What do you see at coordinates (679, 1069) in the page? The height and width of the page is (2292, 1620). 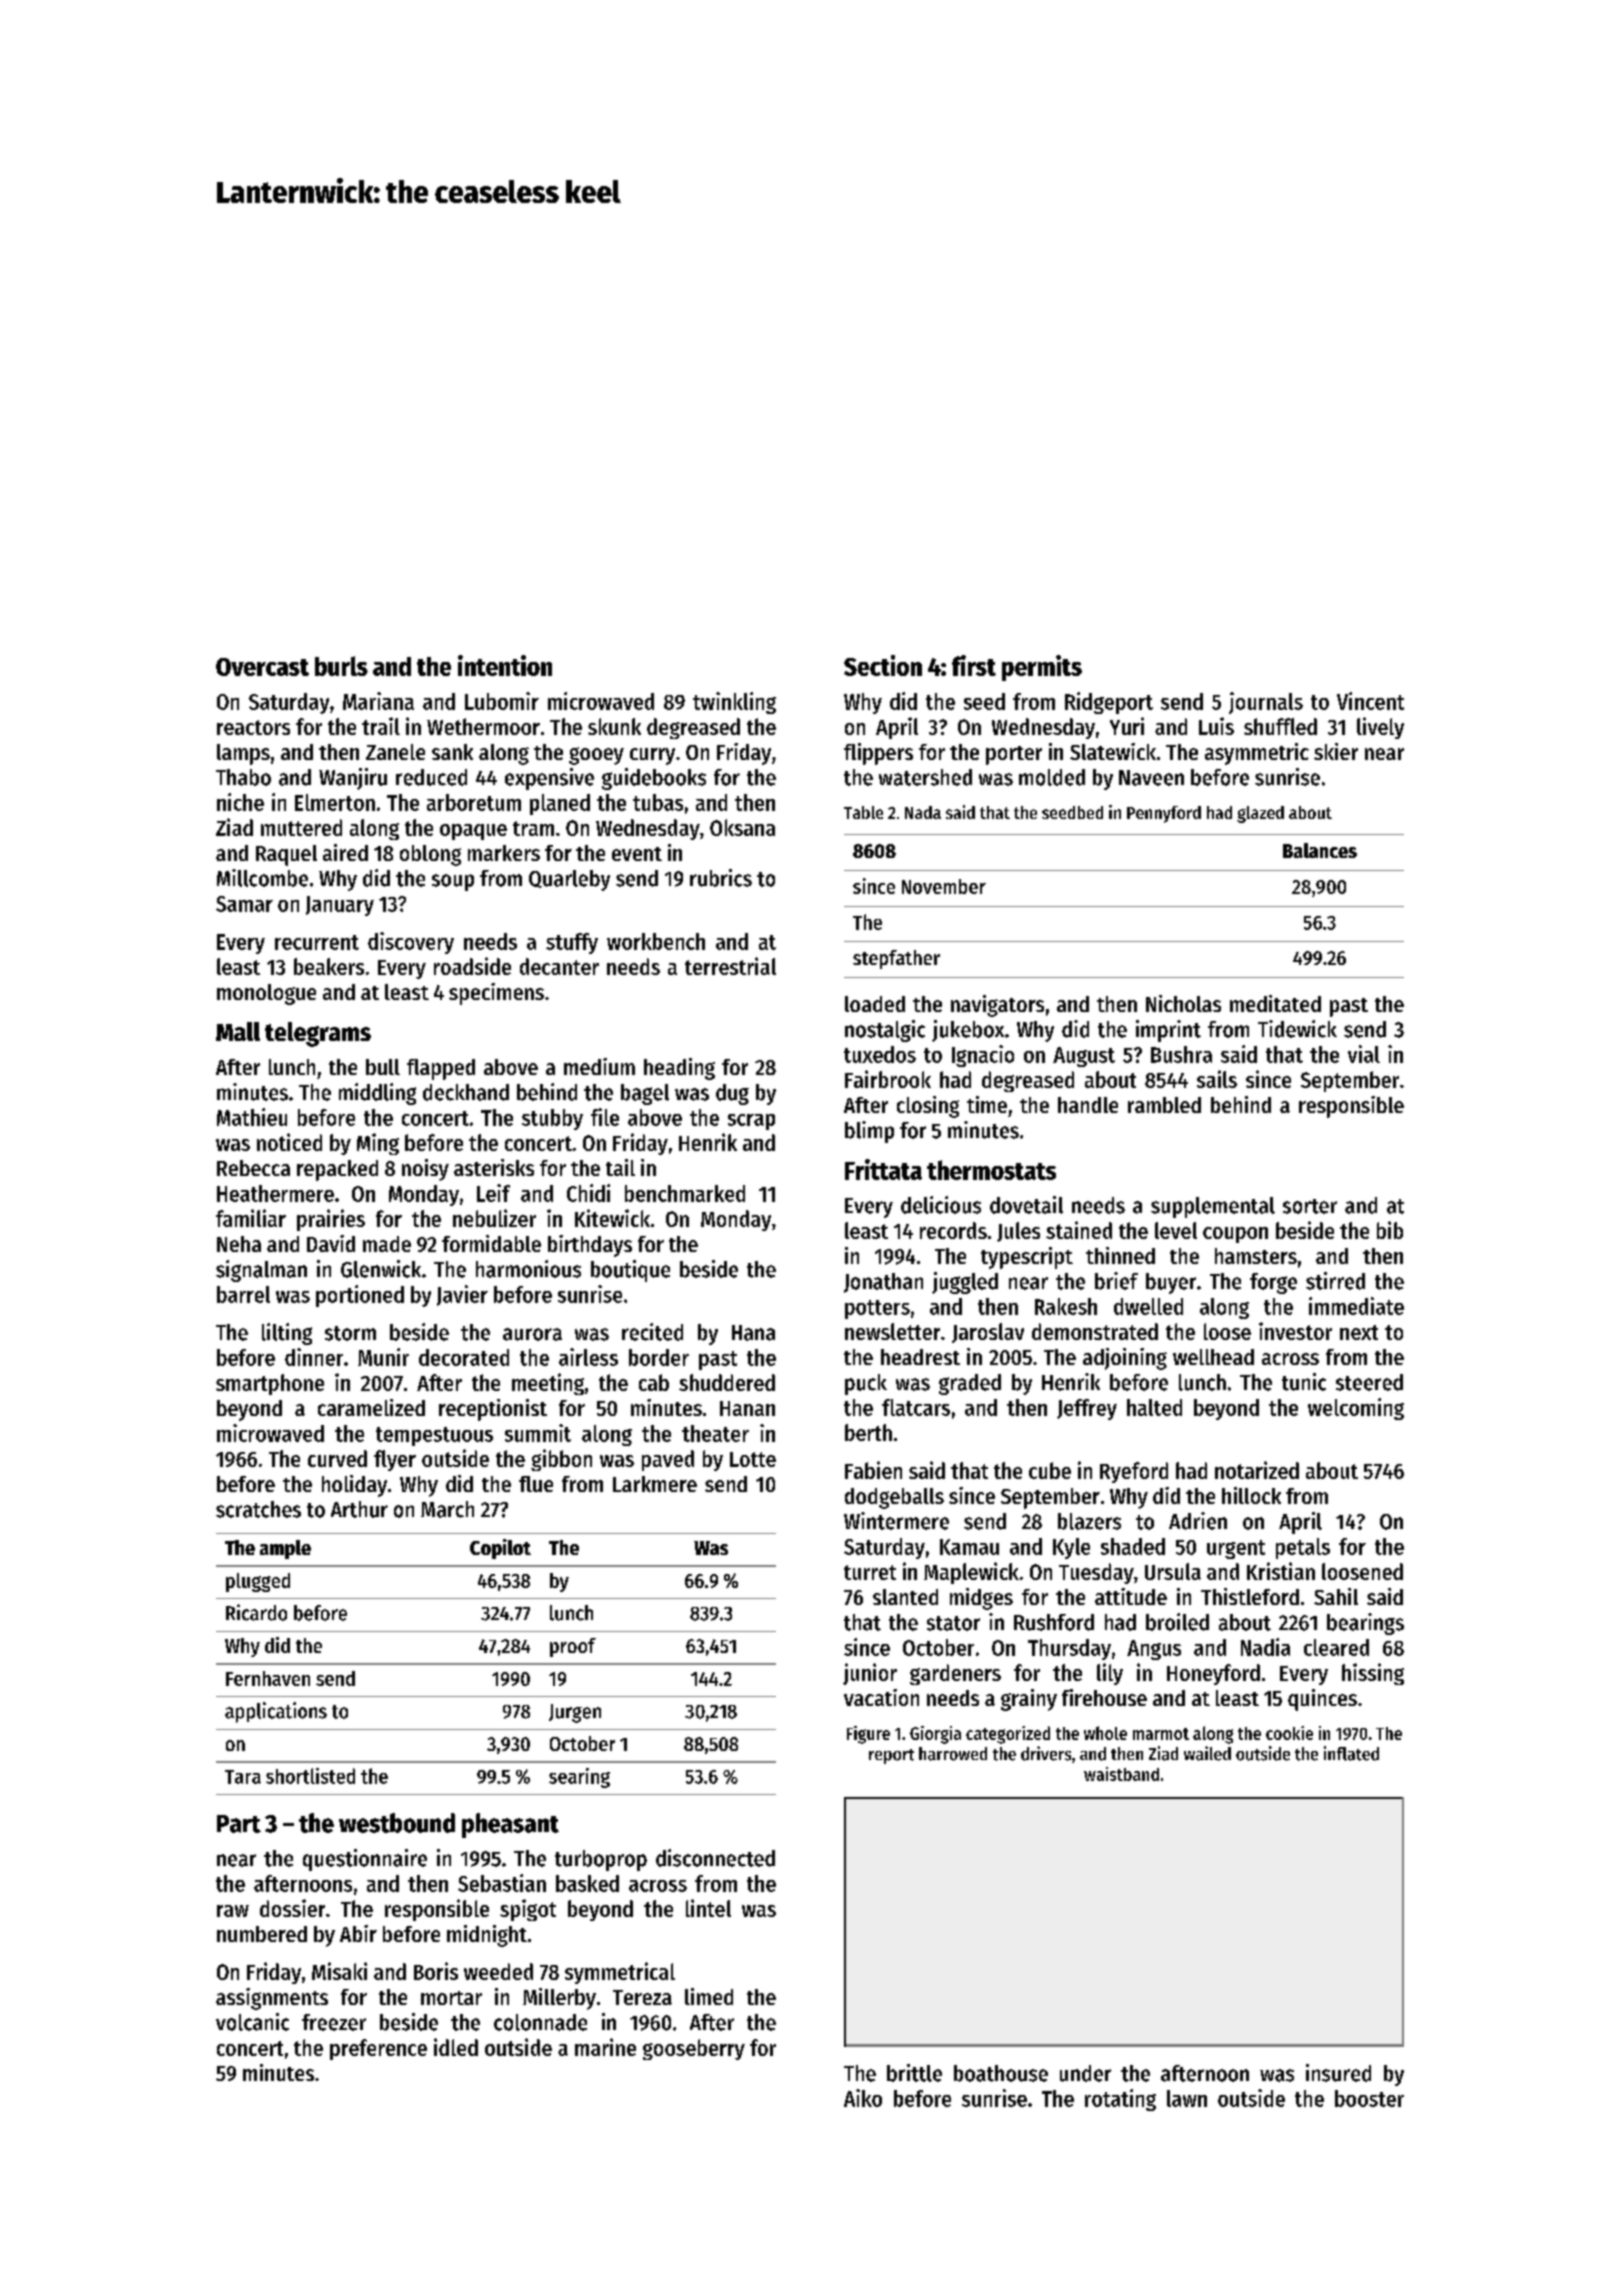 I see `heading` at bounding box center [679, 1069].
